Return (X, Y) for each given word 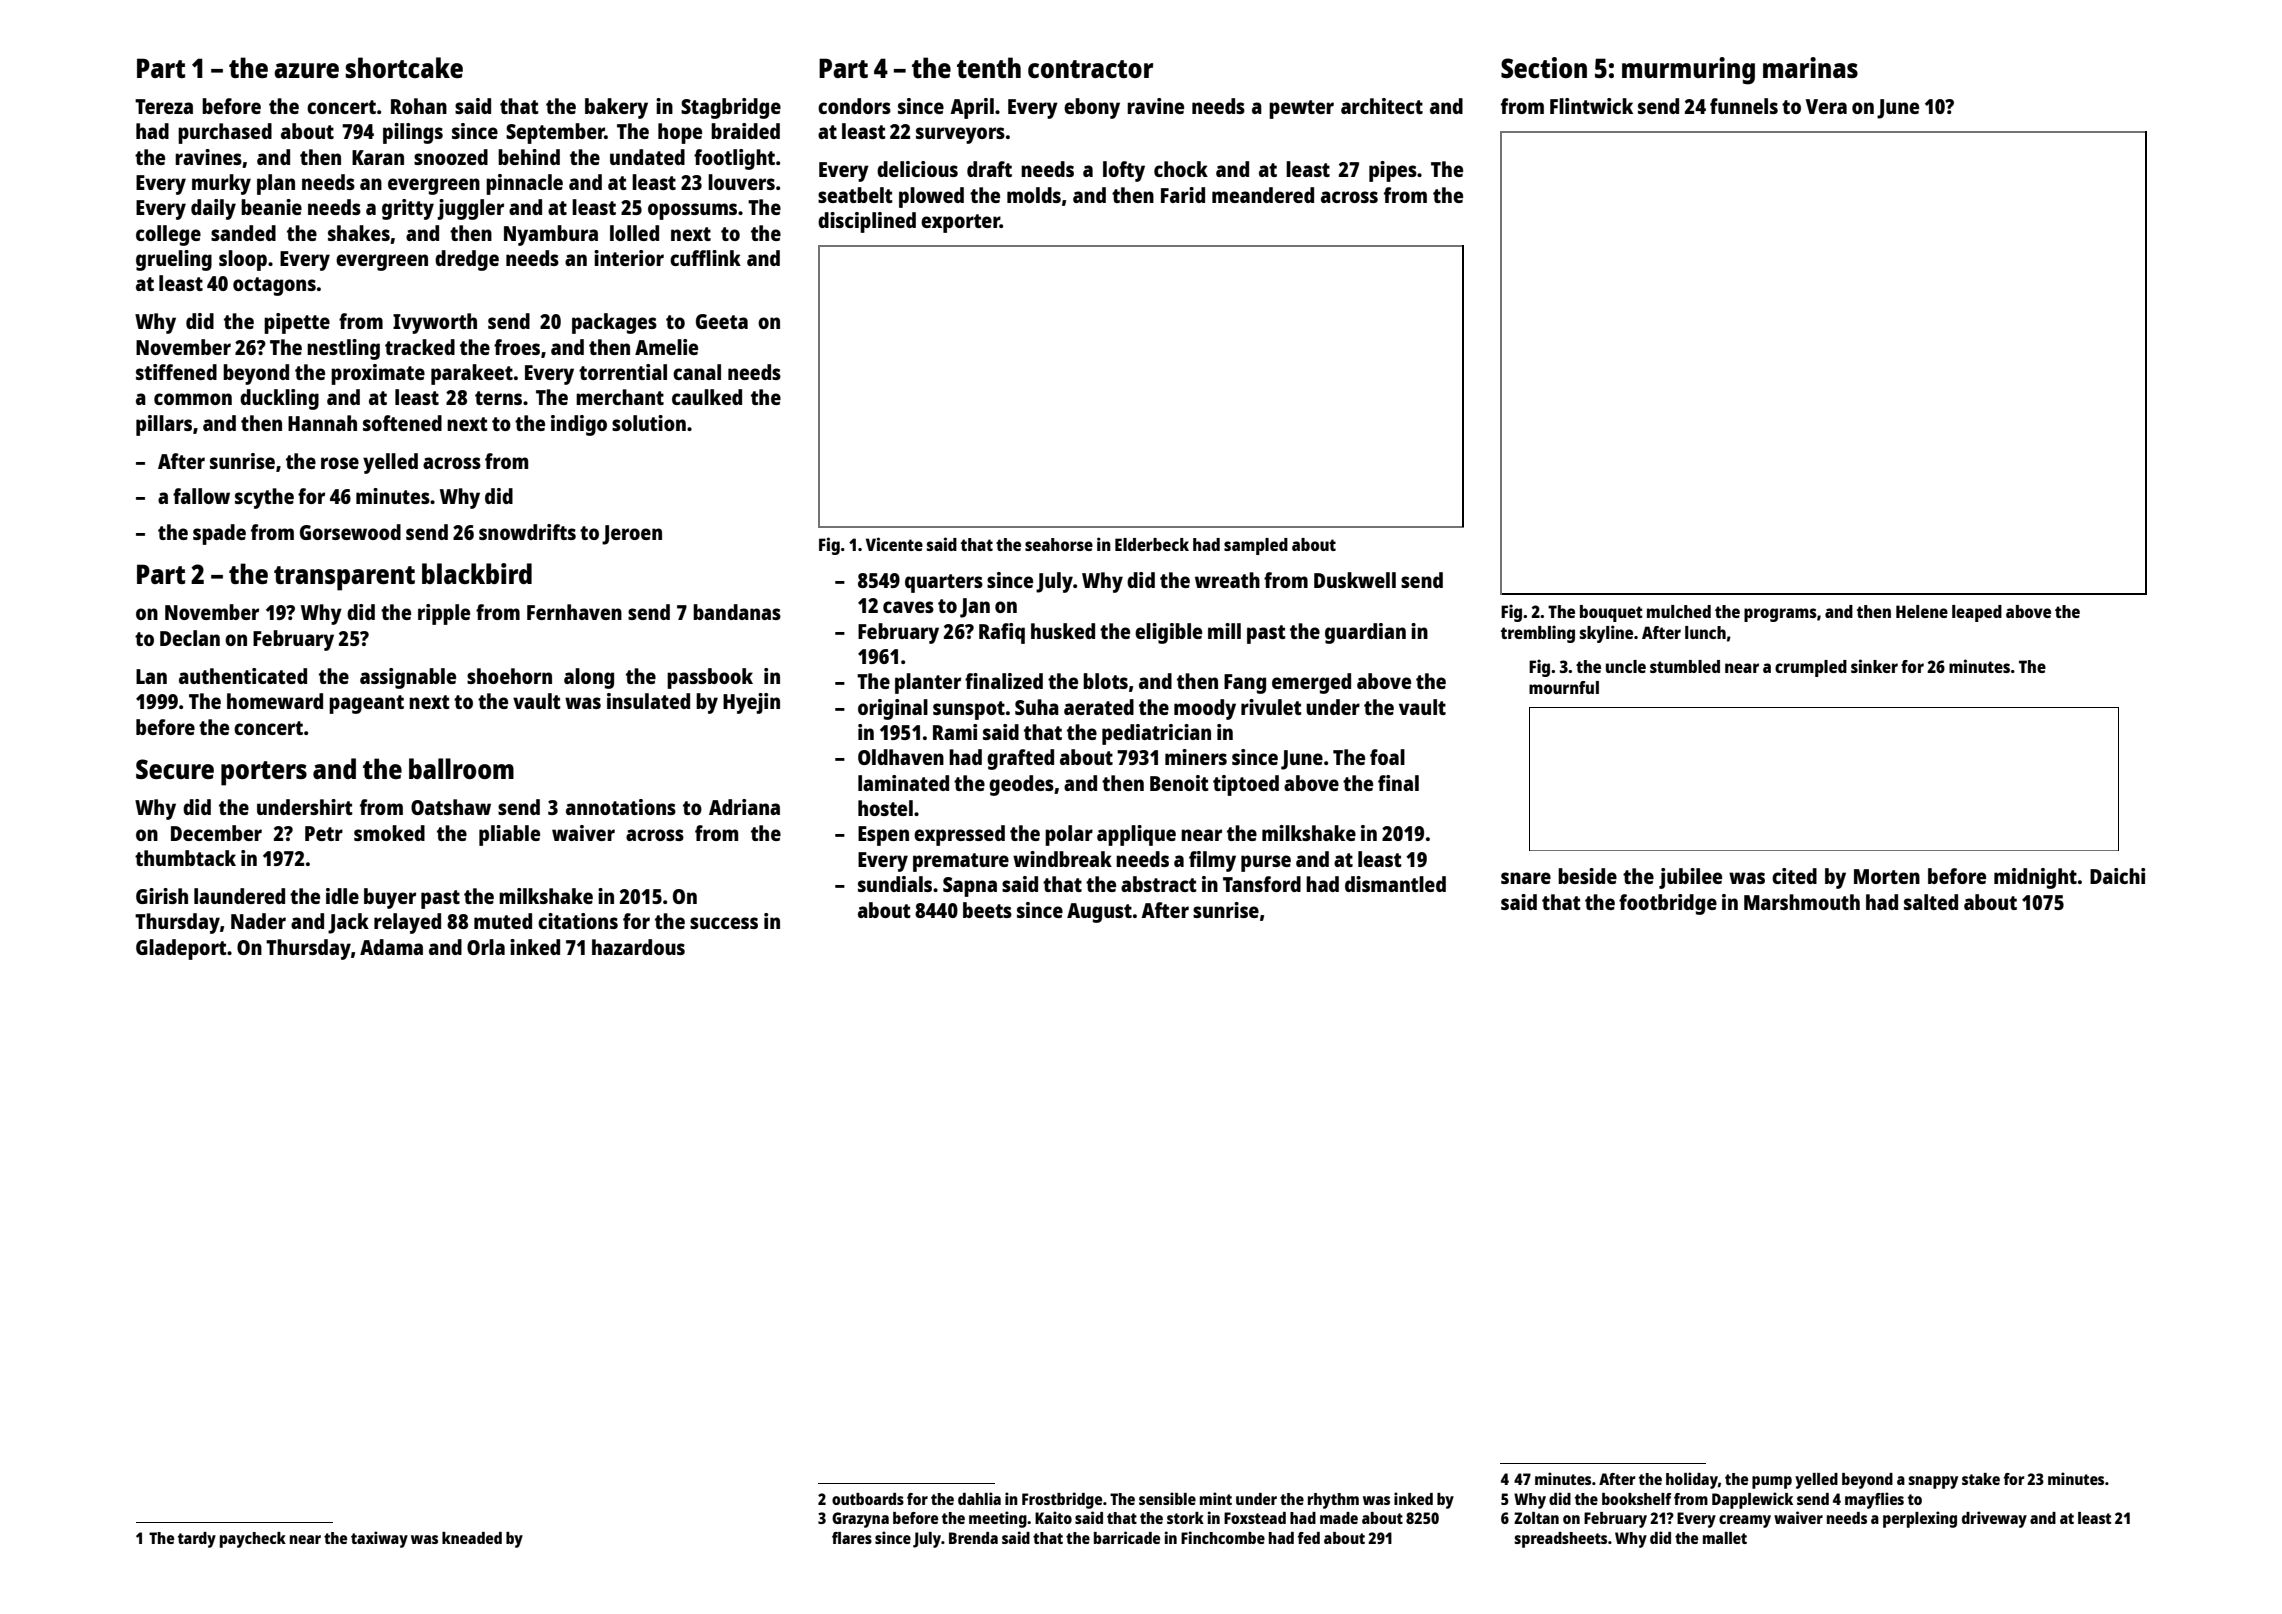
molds (1034, 195)
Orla (486, 947)
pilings (413, 133)
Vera (1826, 106)
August (1099, 913)
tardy (197, 1540)
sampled (1256, 546)
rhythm (1333, 1501)
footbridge (1668, 904)
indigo (579, 425)
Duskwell (1355, 580)
